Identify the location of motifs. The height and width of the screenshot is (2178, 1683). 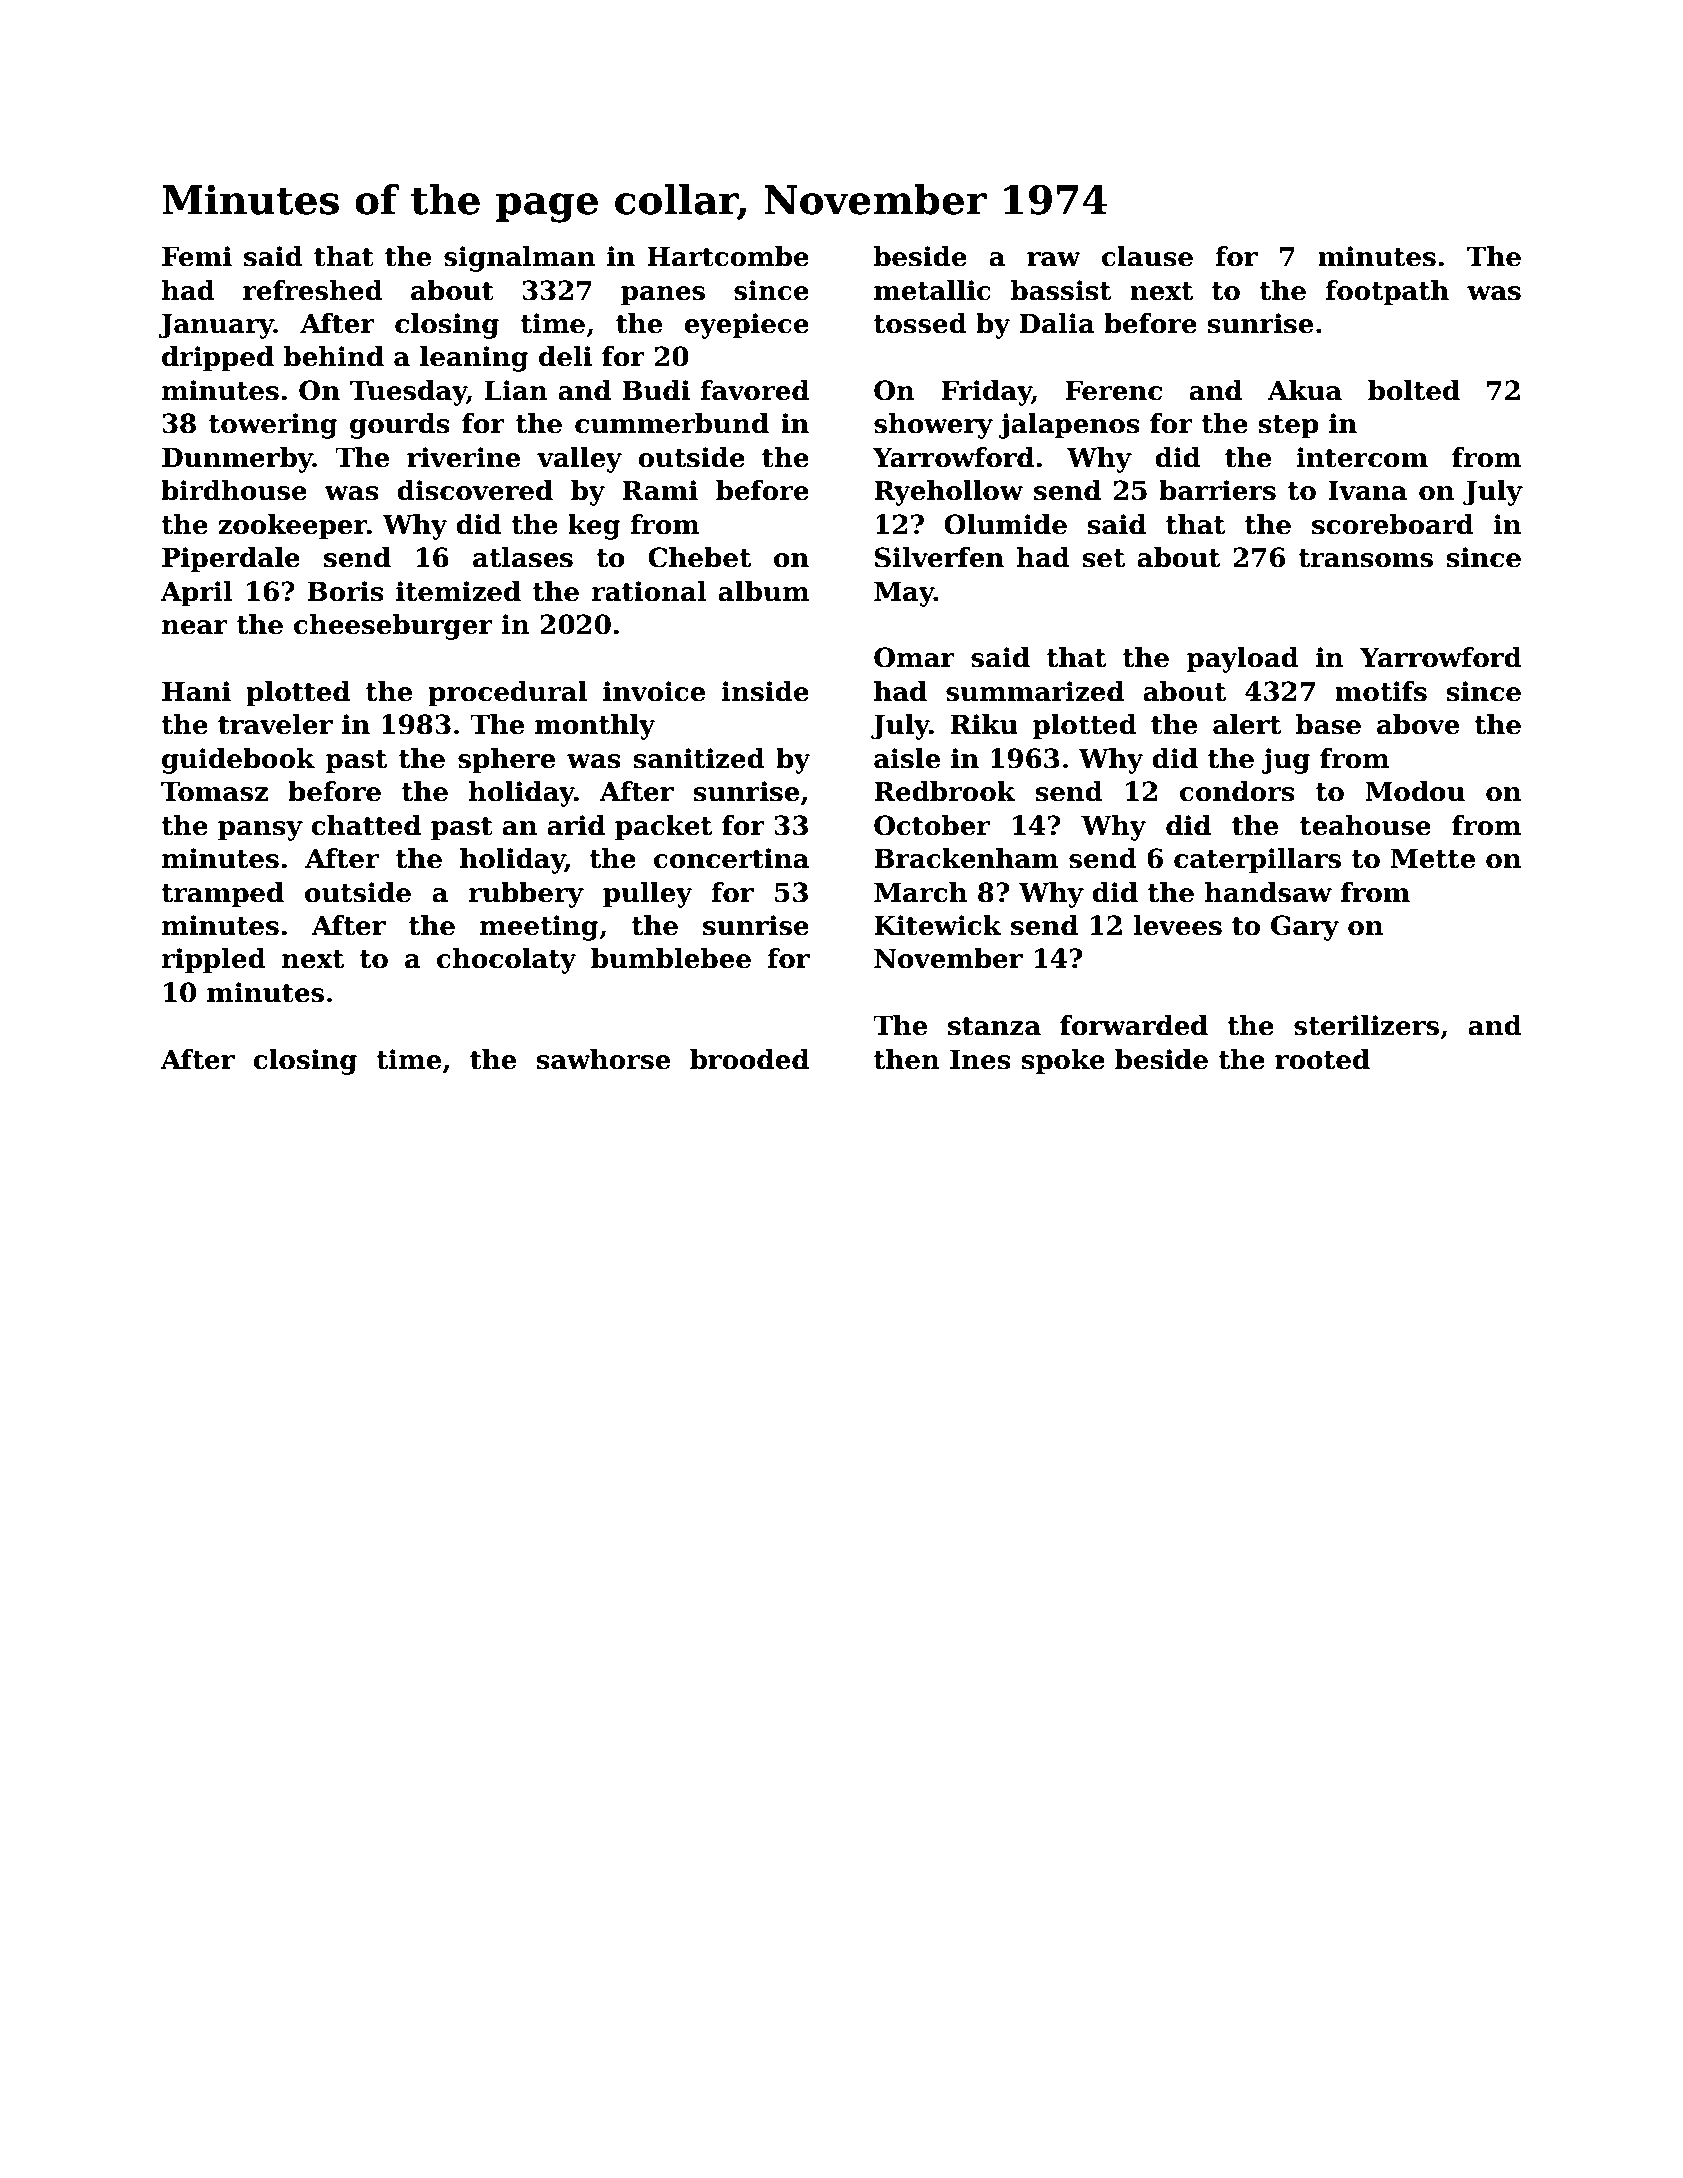
(1381, 691).
